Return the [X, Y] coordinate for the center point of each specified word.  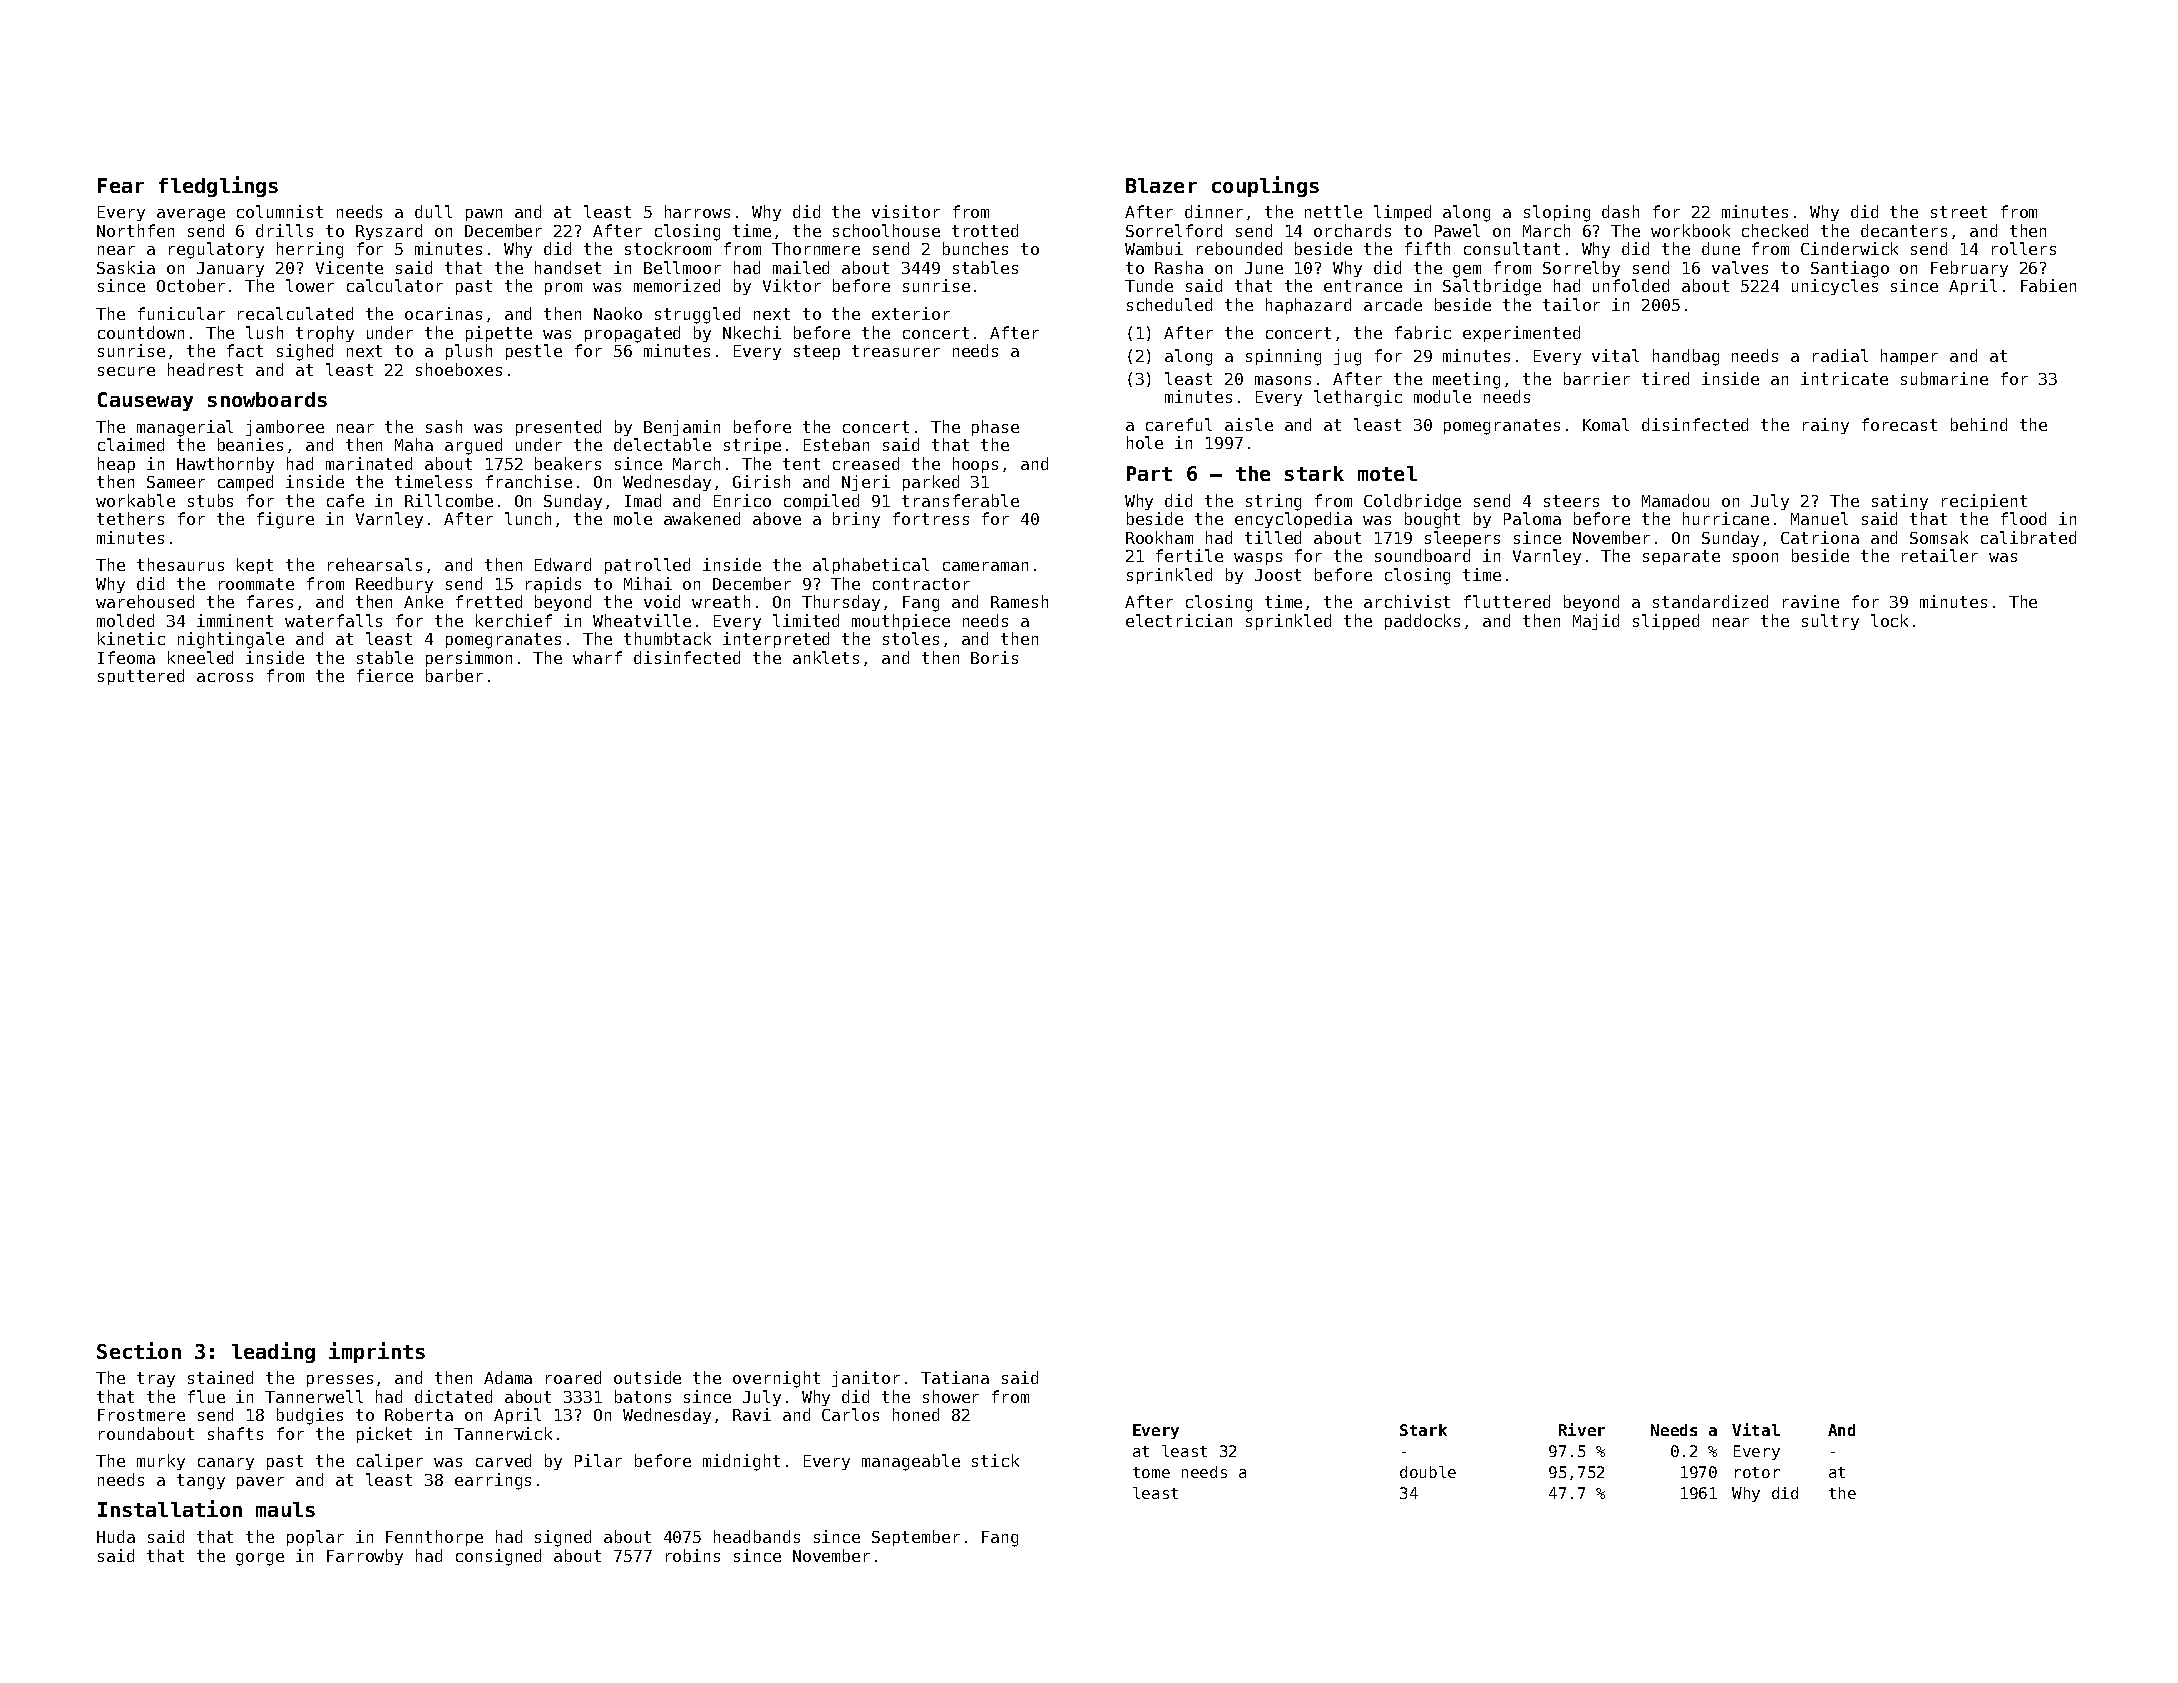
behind [1979, 424]
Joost [1278, 575]
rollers [2024, 248]
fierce [385, 675]
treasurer [896, 351]
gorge [260, 1559]
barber [454, 675]
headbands [757, 1536]
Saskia [126, 267]
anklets [826, 657]
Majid [1596, 622]
